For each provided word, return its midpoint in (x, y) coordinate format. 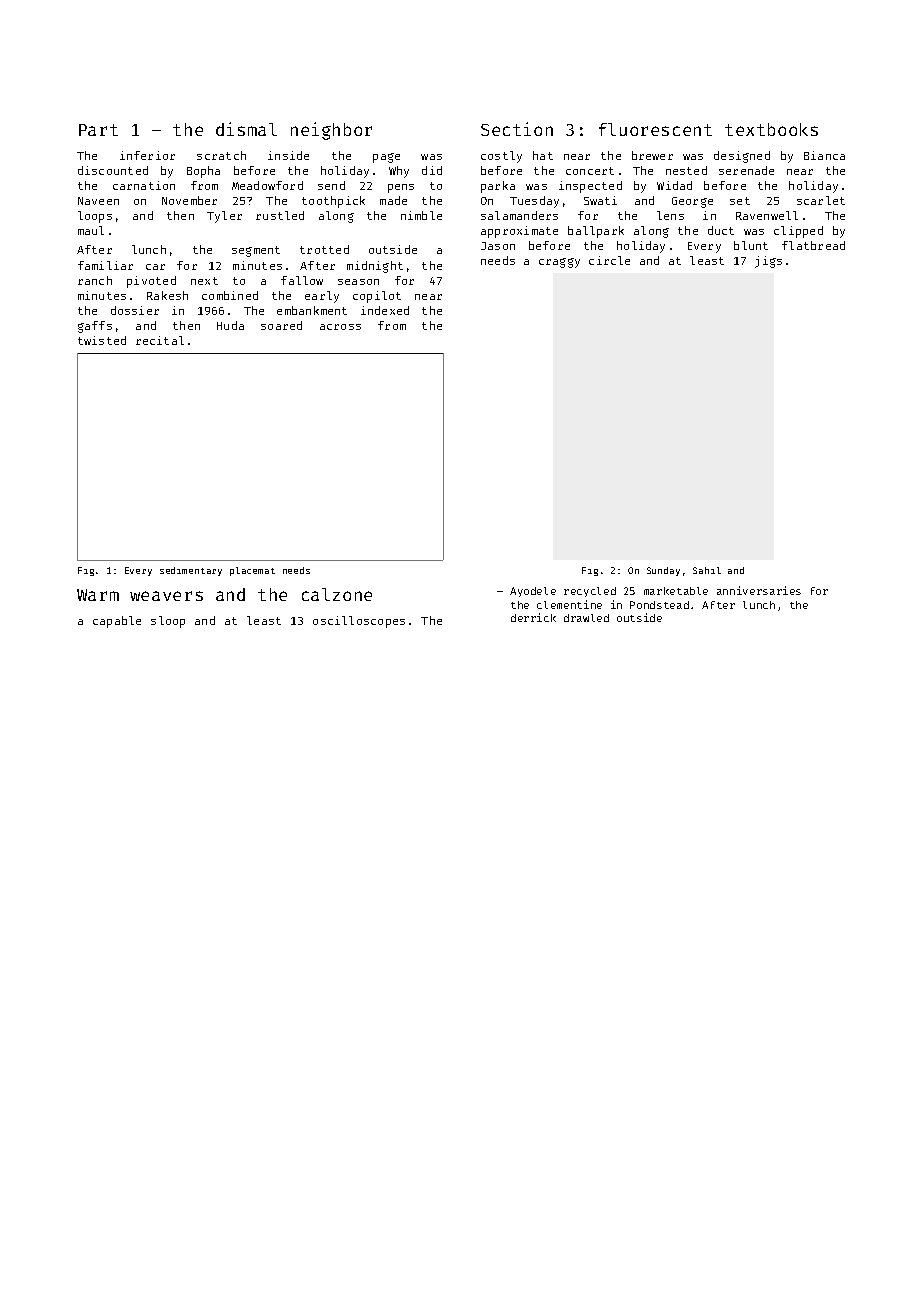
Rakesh (167, 295)
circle (609, 260)
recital (160, 340)
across (340, 327)
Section (517, 129)
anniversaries (759, 590)
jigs (768, 262)
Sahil (707, 570)
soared (281, 325)
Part (98, 130)
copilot (377, 297)
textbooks (771, 129)
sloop (168, 622)
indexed (385, 310)
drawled (586, 618)
